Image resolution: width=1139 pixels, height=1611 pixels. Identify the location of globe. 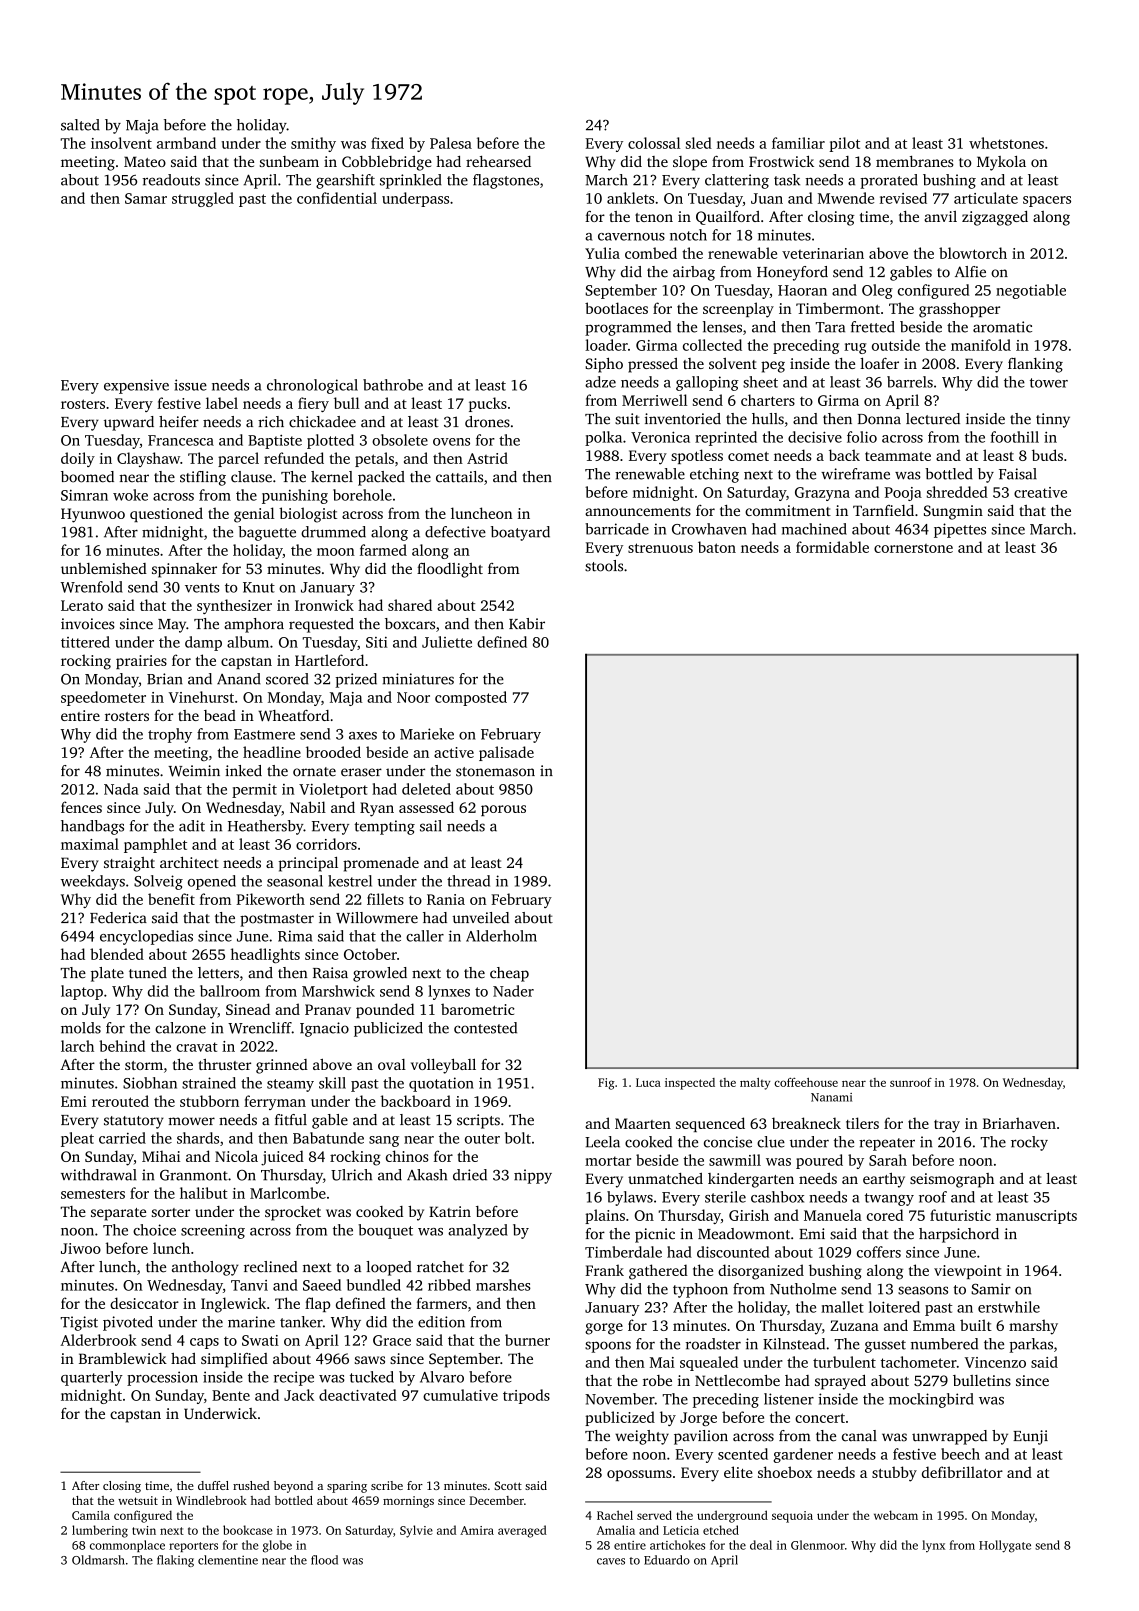
(277, 1546).
